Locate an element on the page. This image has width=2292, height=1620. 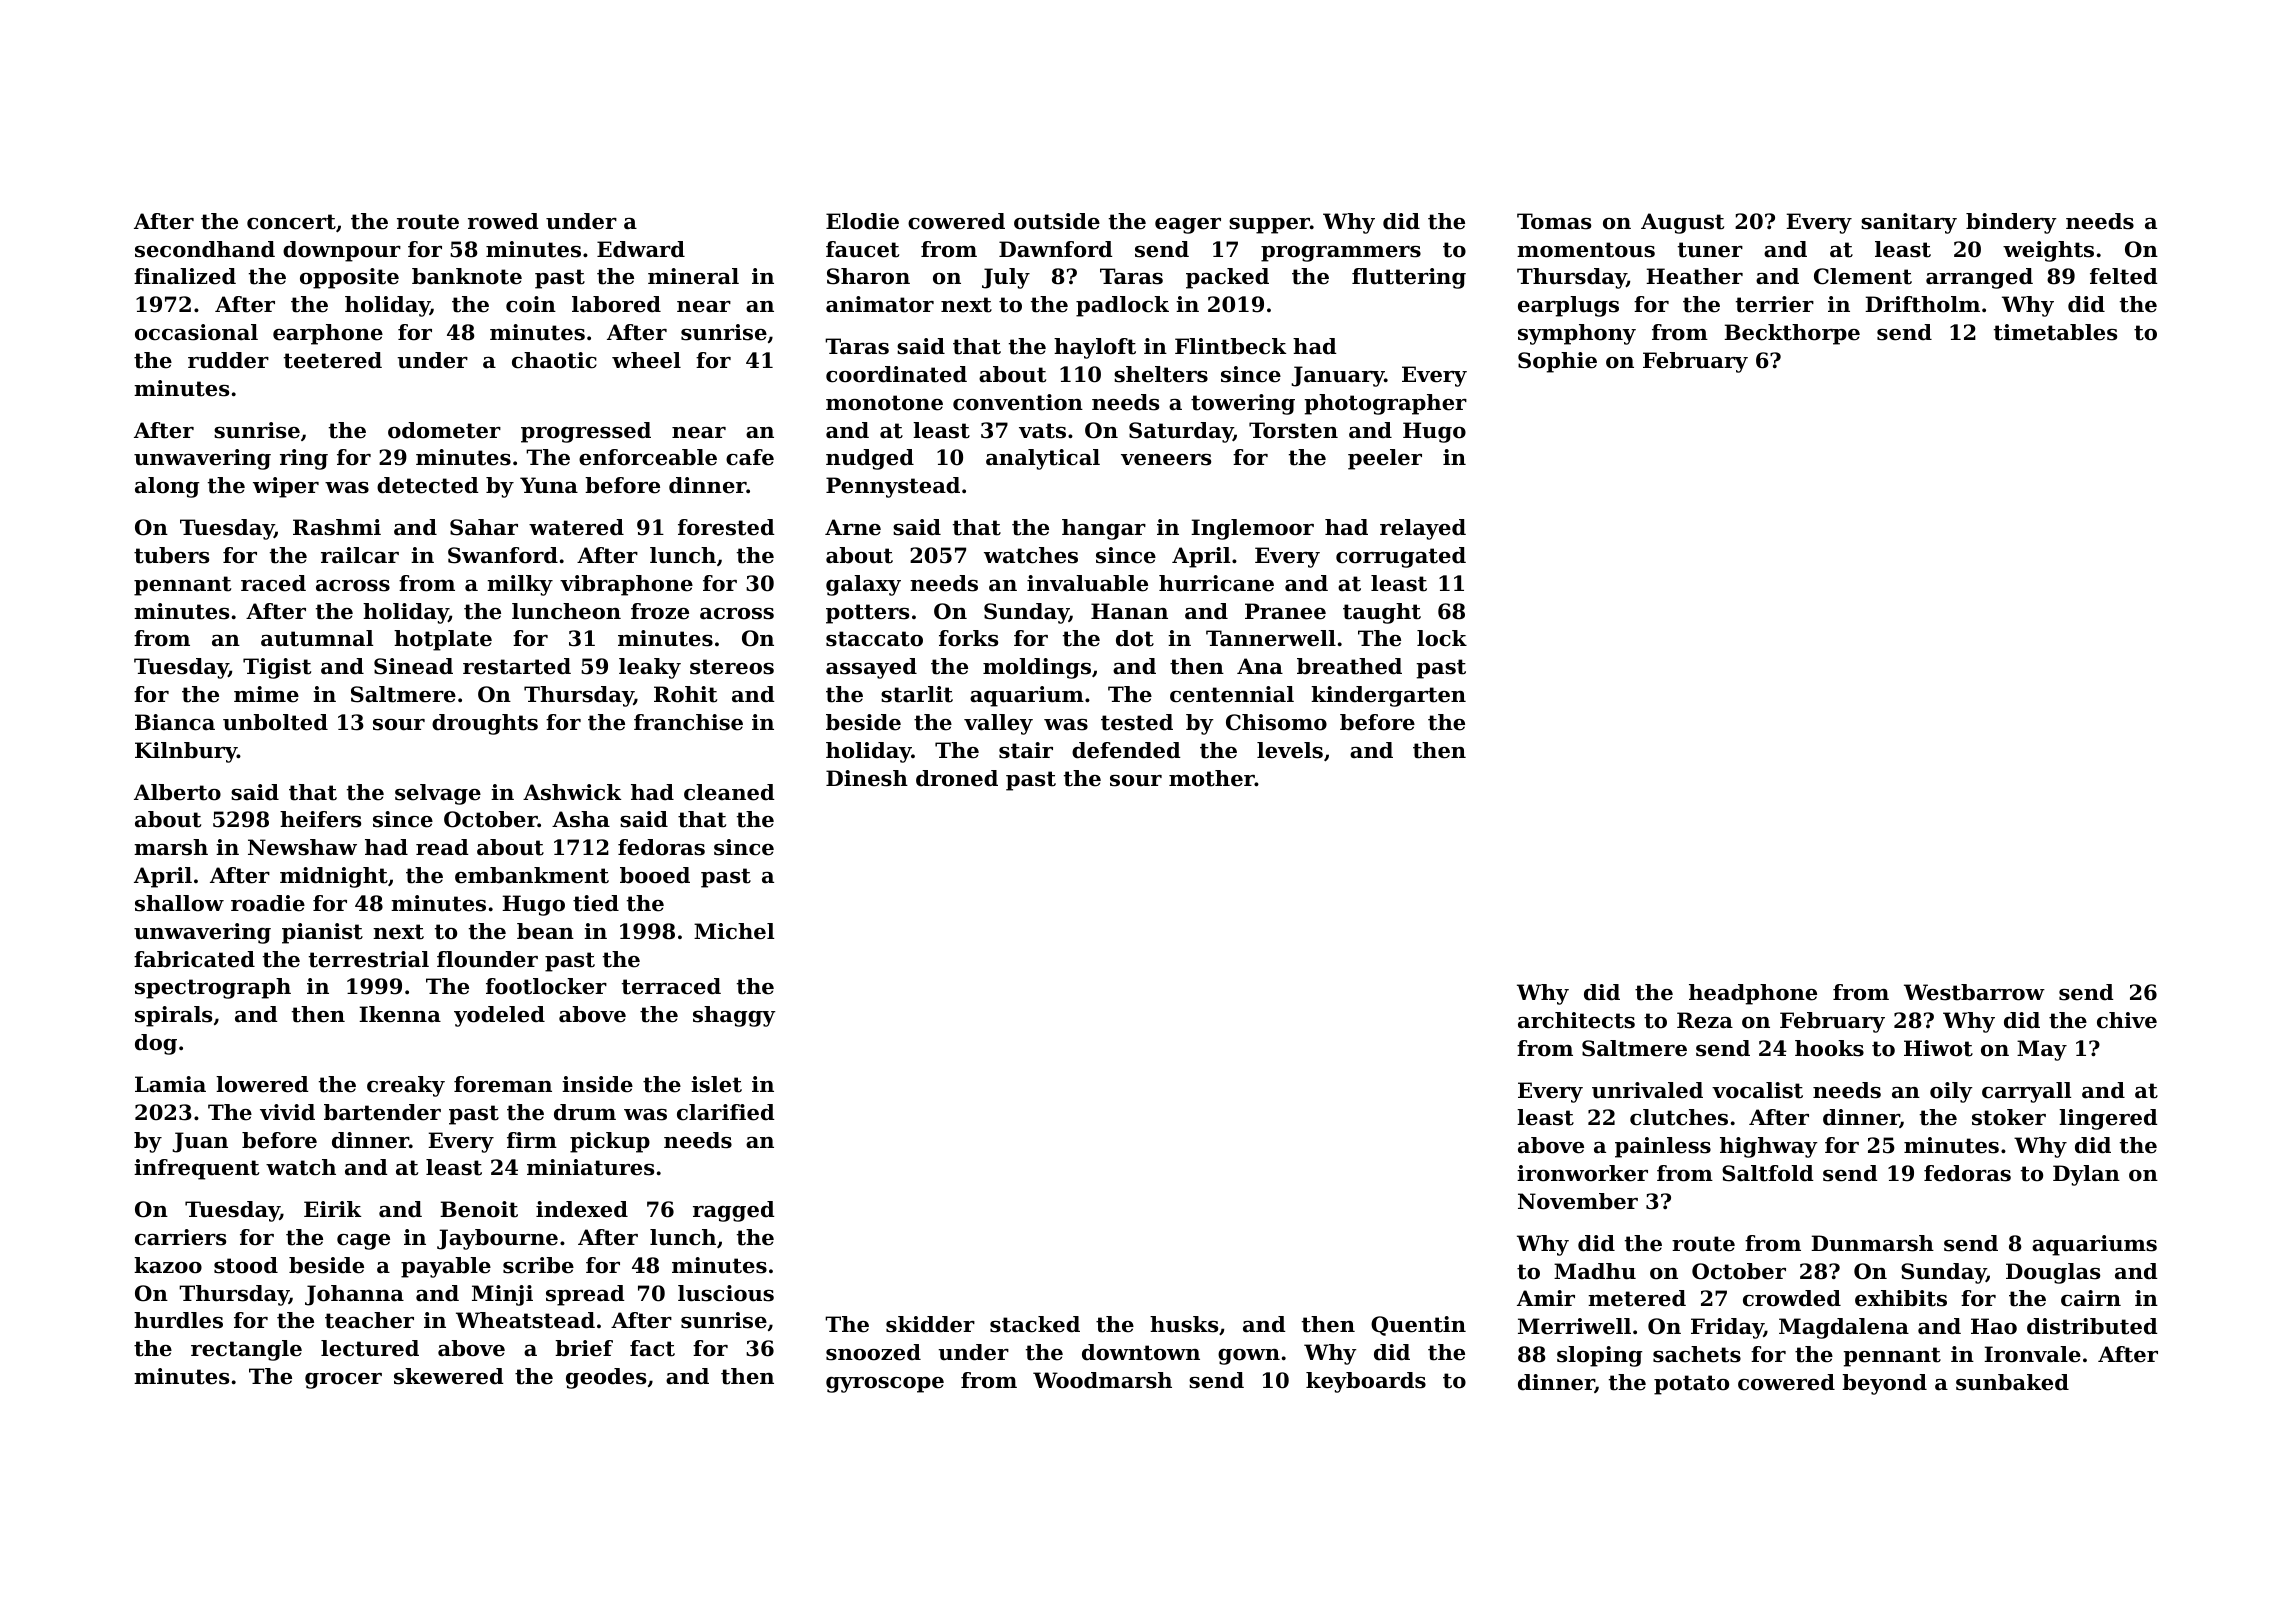
geodes is located at coordinates (606, 1378).
